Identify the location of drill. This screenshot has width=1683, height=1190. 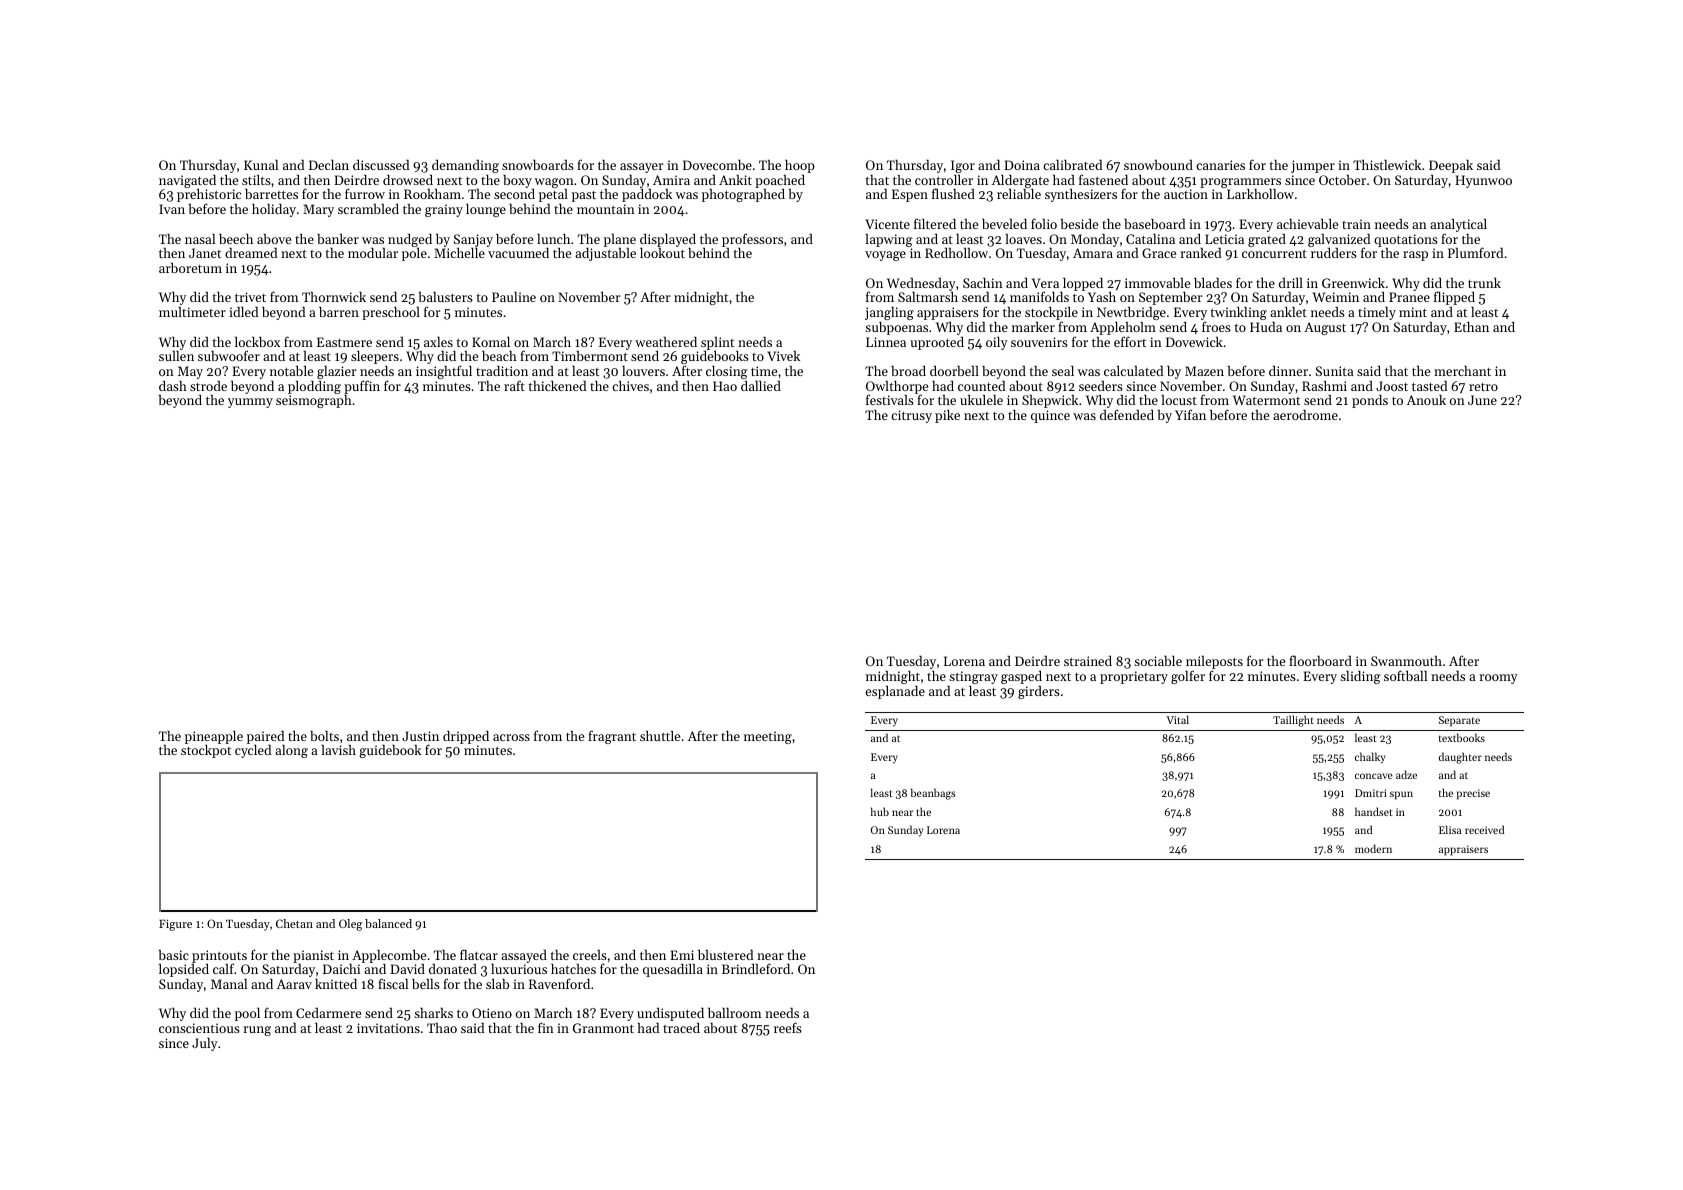
(1291, 283).
